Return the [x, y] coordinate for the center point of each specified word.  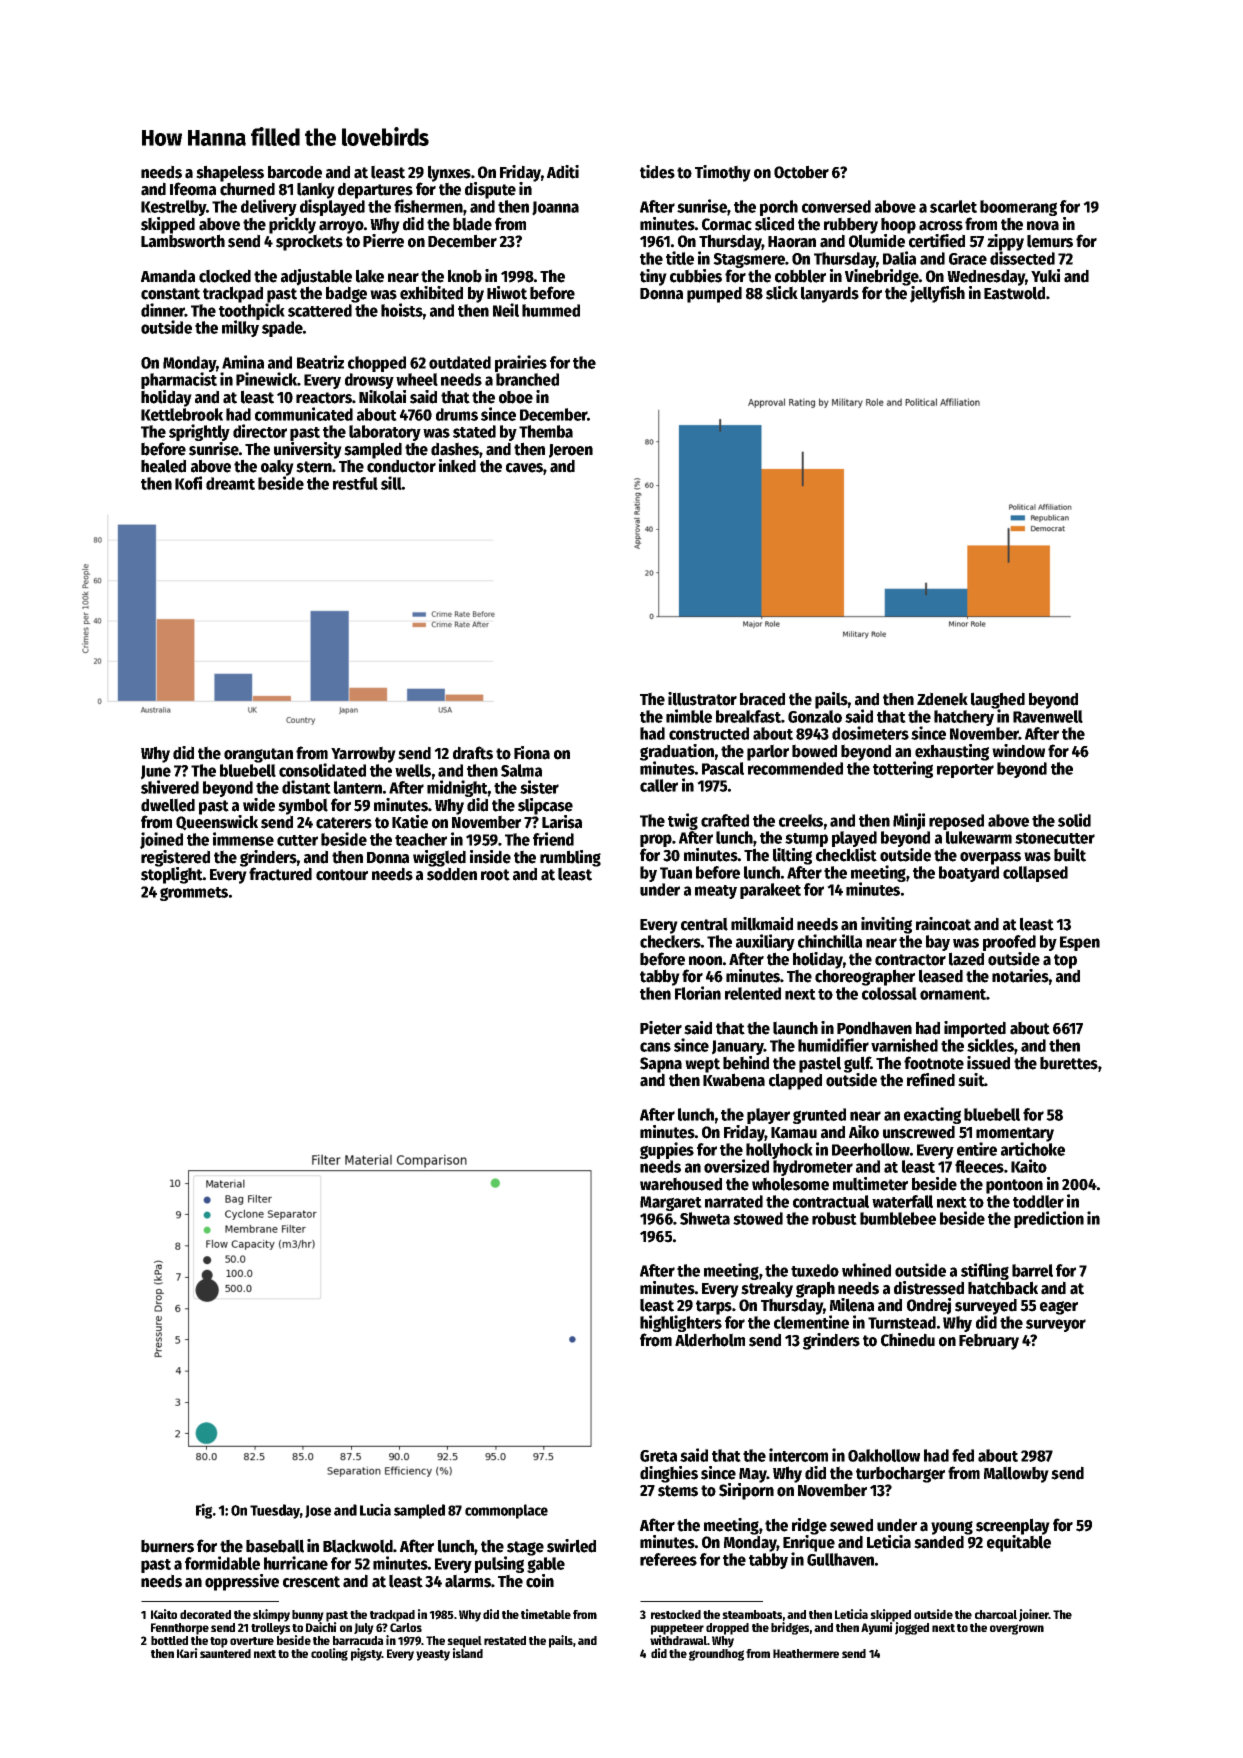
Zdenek [942, 699]
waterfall [902, 1201]
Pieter [661, 1028]
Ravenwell [1048, 716]
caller [659, 785]
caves [525, 469]
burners [167, 1546]
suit [971, 1080]
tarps [714, 1307]
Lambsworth [183, 241]
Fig [204, 1511]
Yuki [1045, 276]
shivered [170, 787]
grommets [194, 894]
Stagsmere [749, 260]
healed [163, 466]
